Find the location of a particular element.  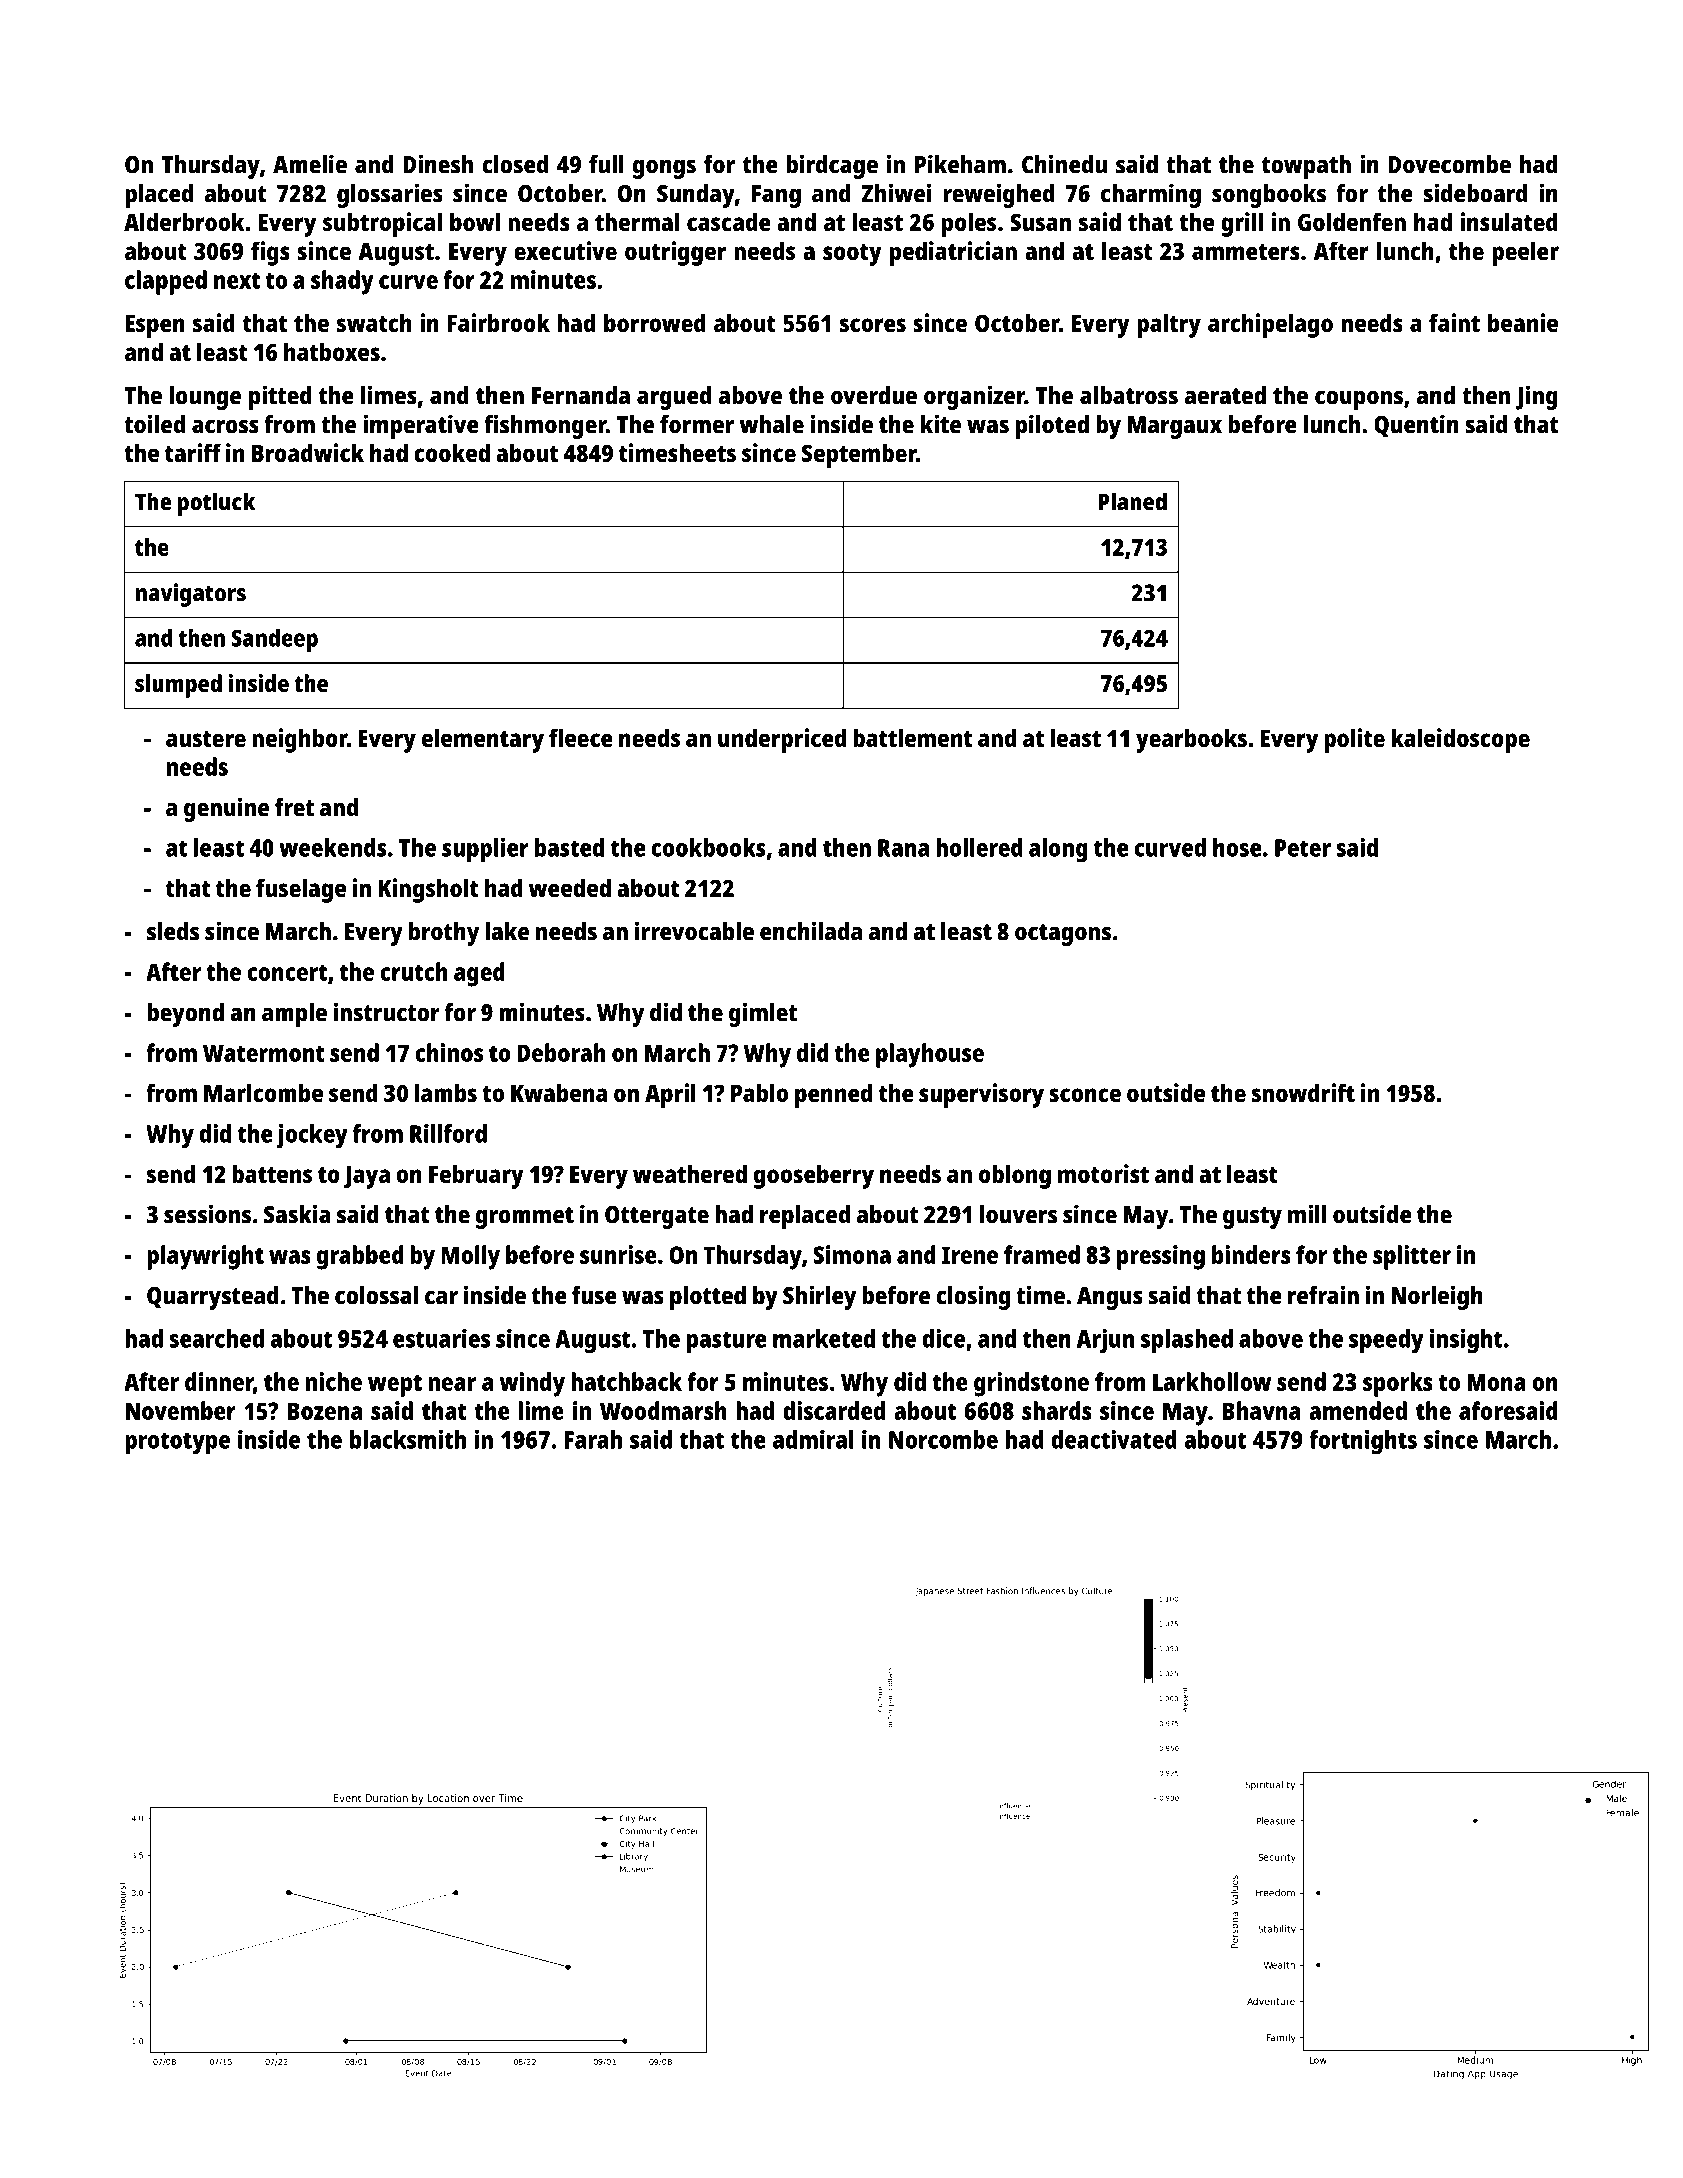

searched is located at coordinates (216, 1338).
